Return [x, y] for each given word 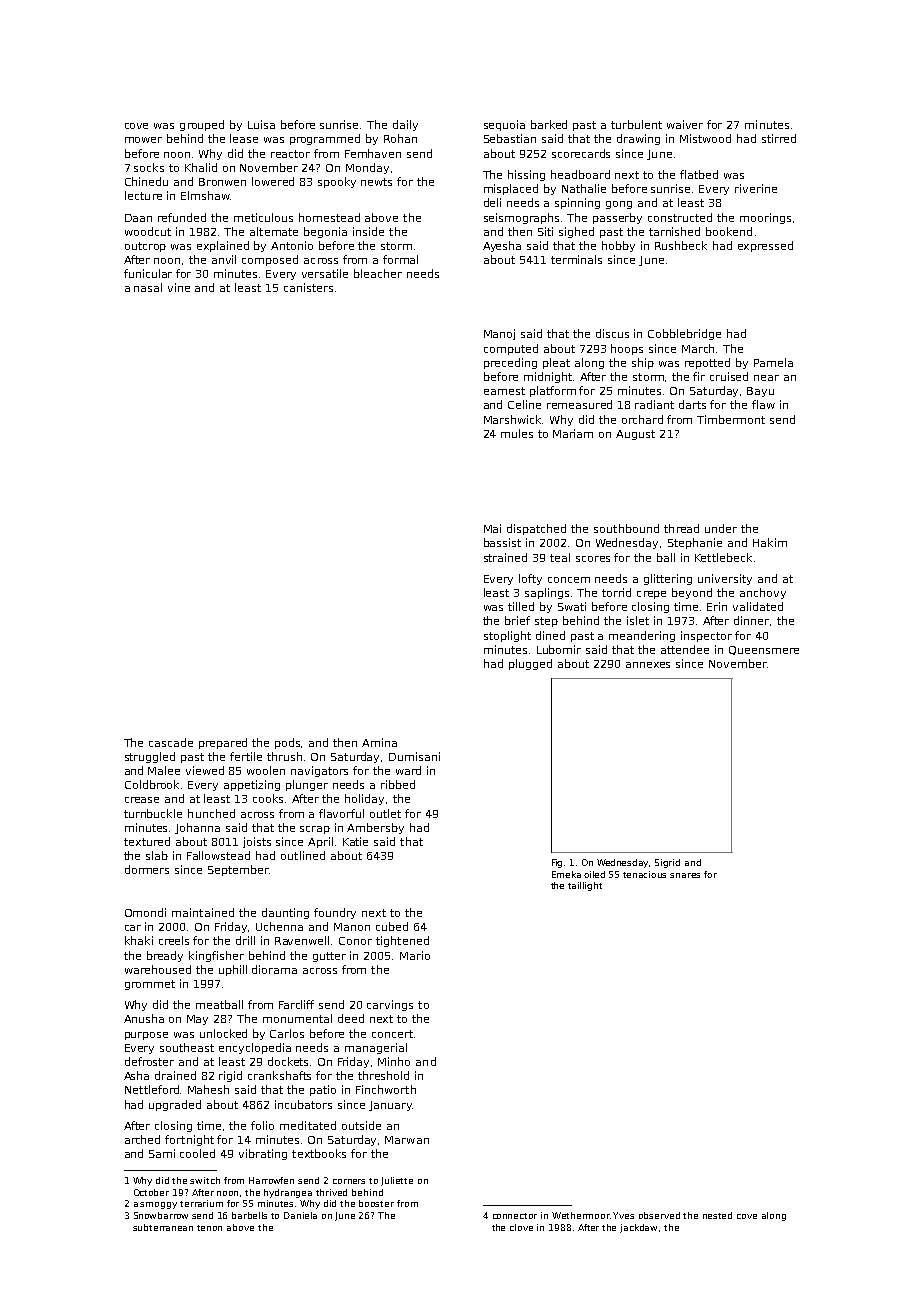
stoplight [507, 636]
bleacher [378, 273]
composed [270, 260]
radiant [654, 404]
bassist [502, 542]
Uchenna [279, 926]
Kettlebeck [723, 557]
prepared [223, 743]
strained [505, 557]
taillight [585, 886]
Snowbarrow [161, 1215]
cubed [392, 926]
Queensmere [764, 650]
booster [376, 1203]
